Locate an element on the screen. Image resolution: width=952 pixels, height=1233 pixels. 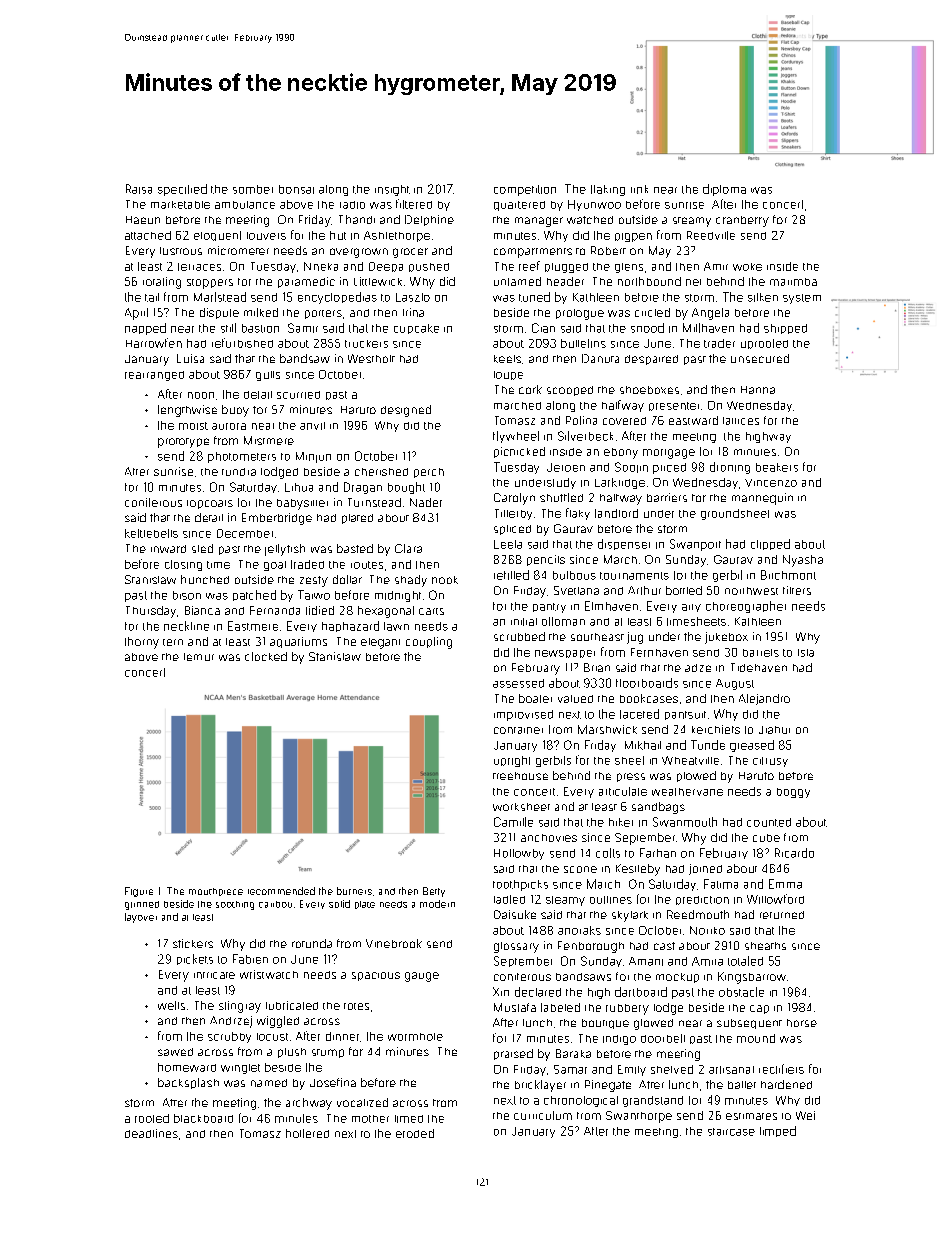
pickets is located at coordinates (195, 959).
